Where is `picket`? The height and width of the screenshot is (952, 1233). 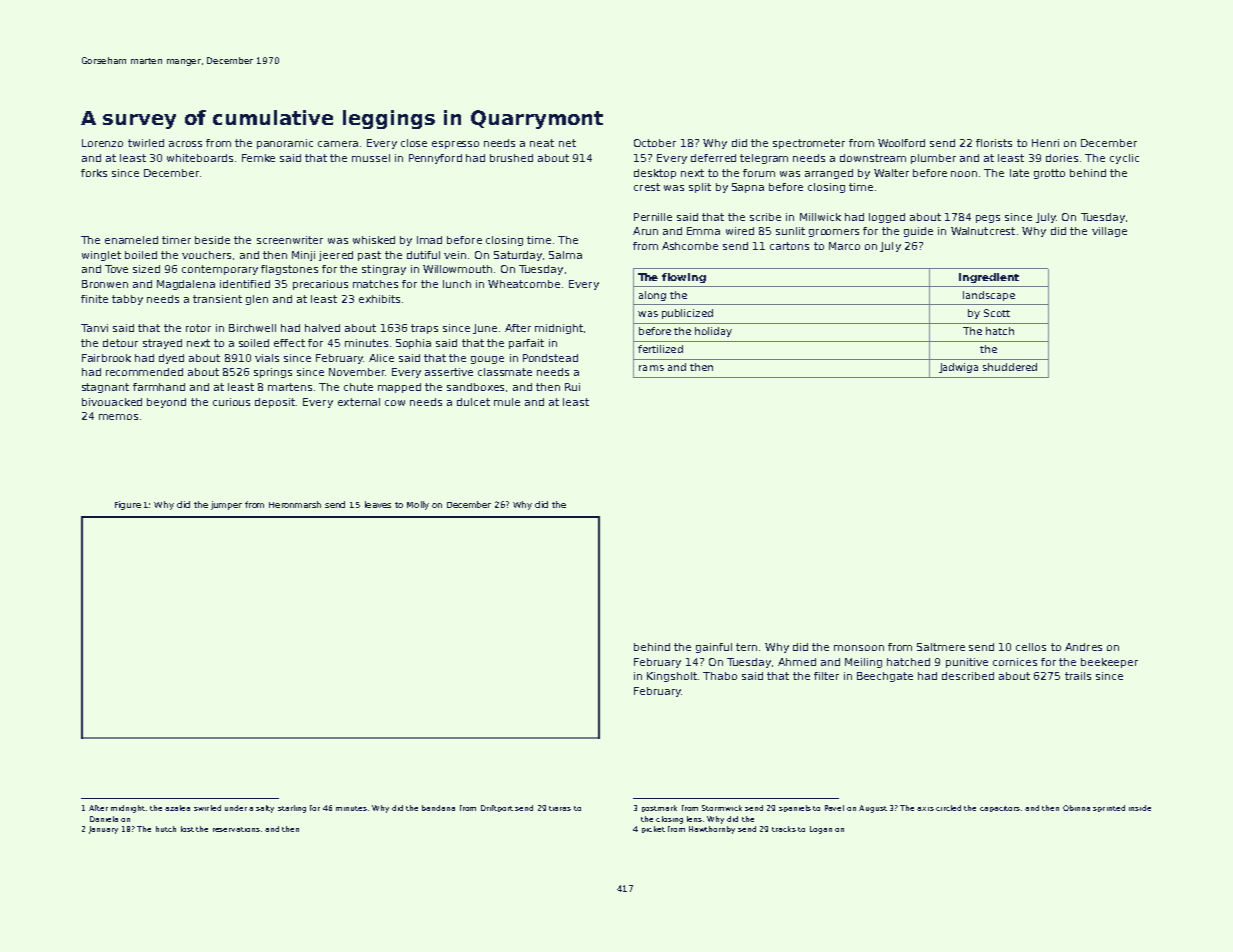 picket is located at coordinates (653, 829).
